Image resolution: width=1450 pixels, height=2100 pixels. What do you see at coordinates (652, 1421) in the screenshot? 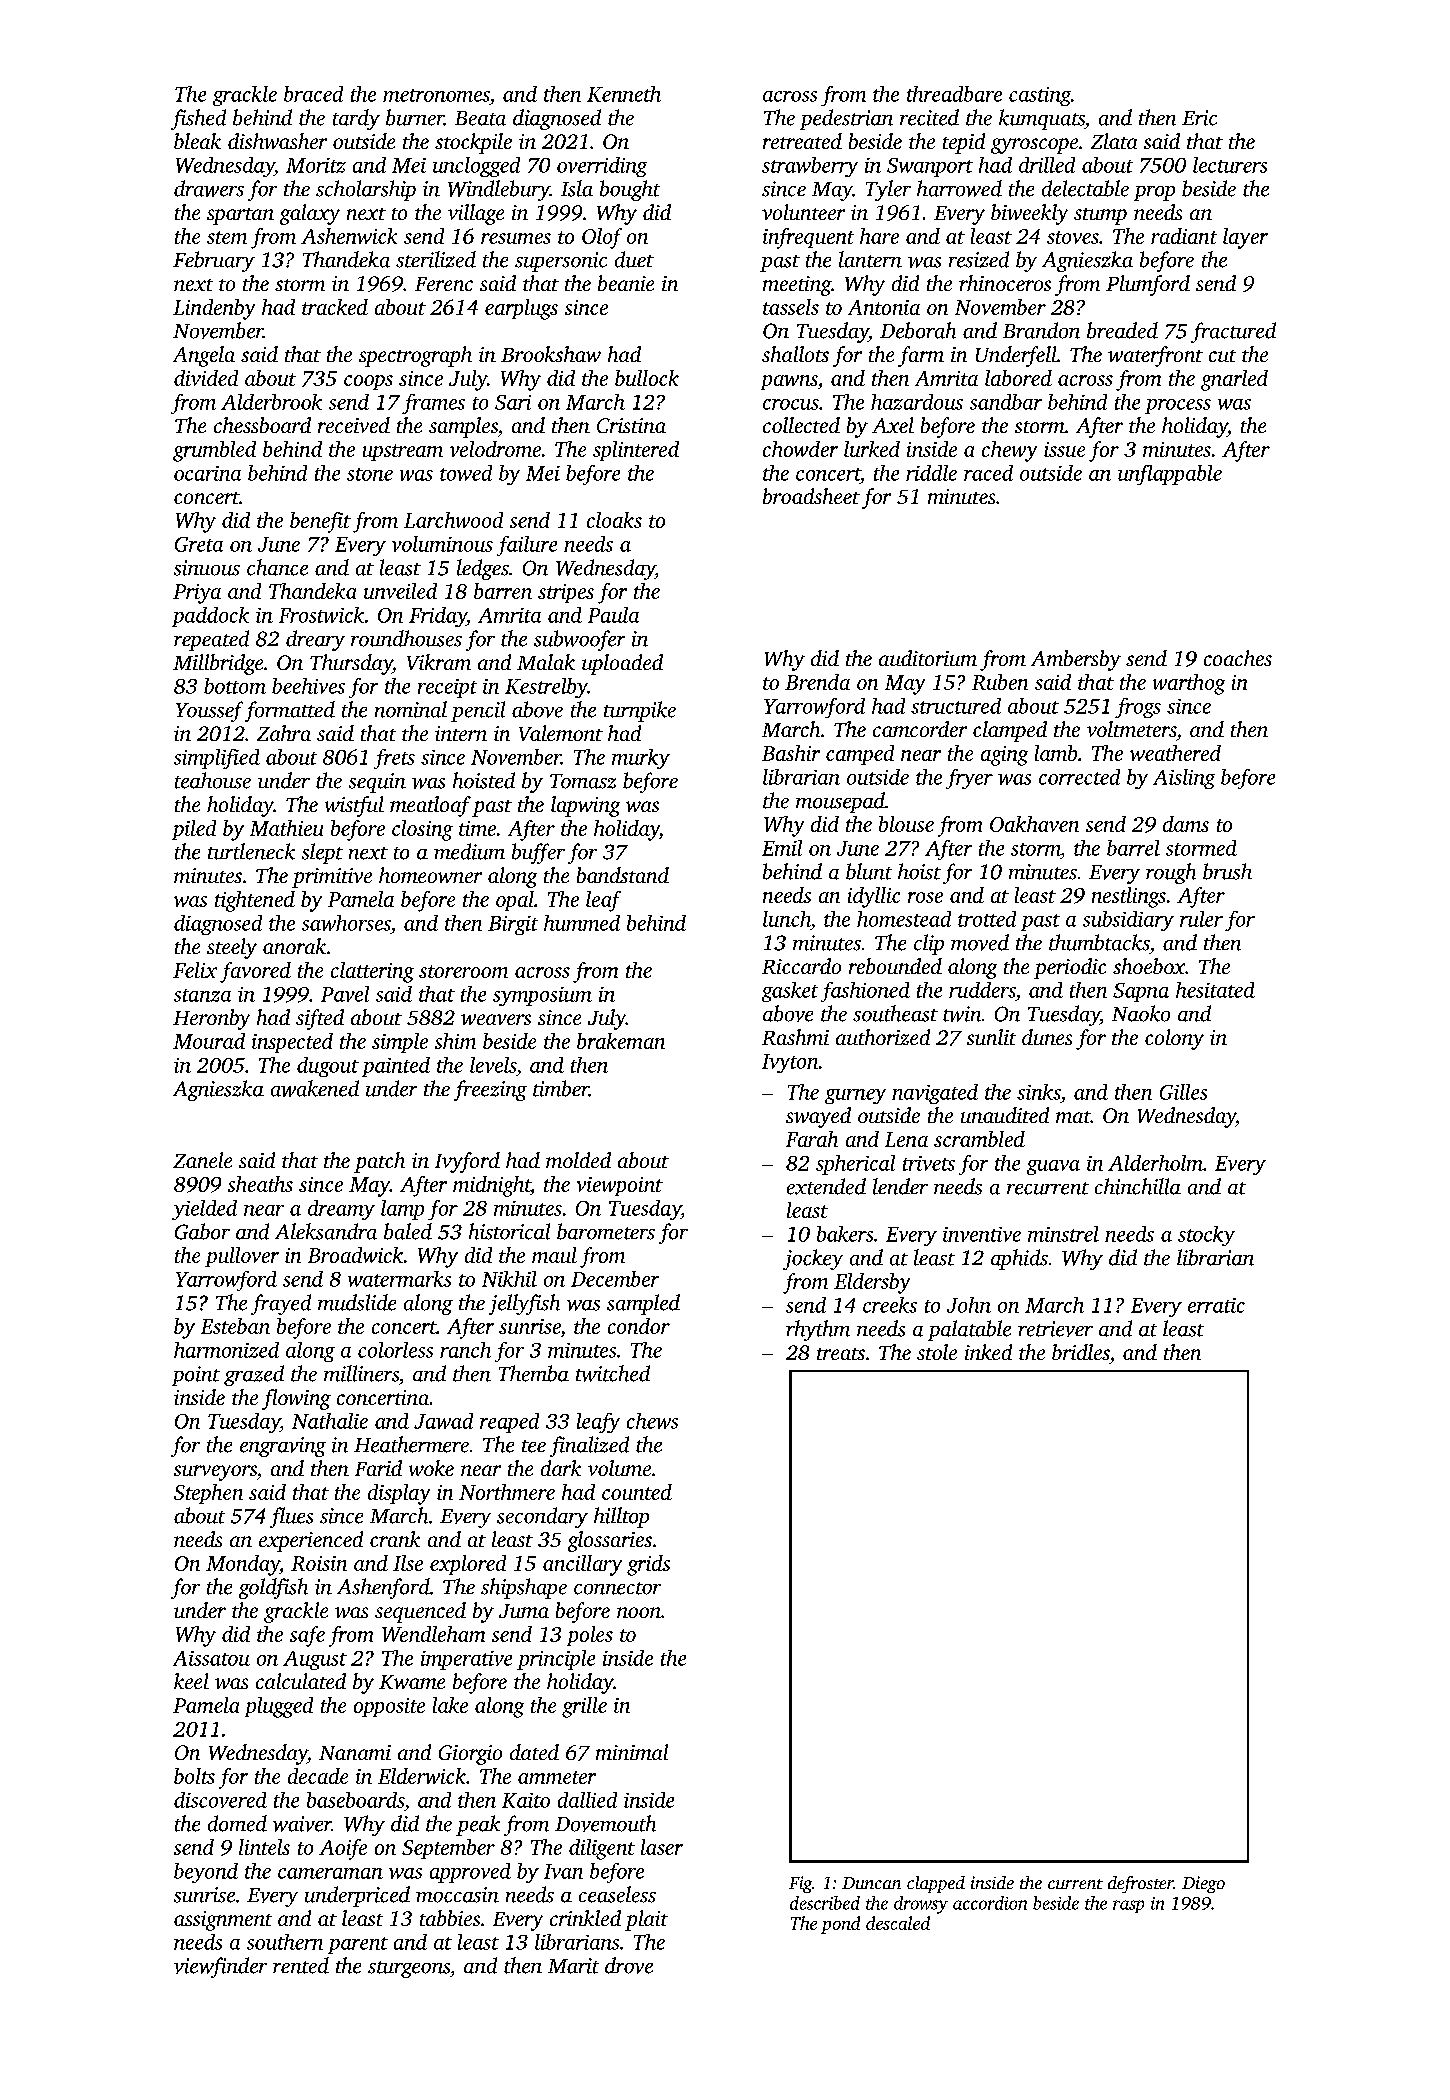
I see `chews` at bounding box center [652, 1421].
